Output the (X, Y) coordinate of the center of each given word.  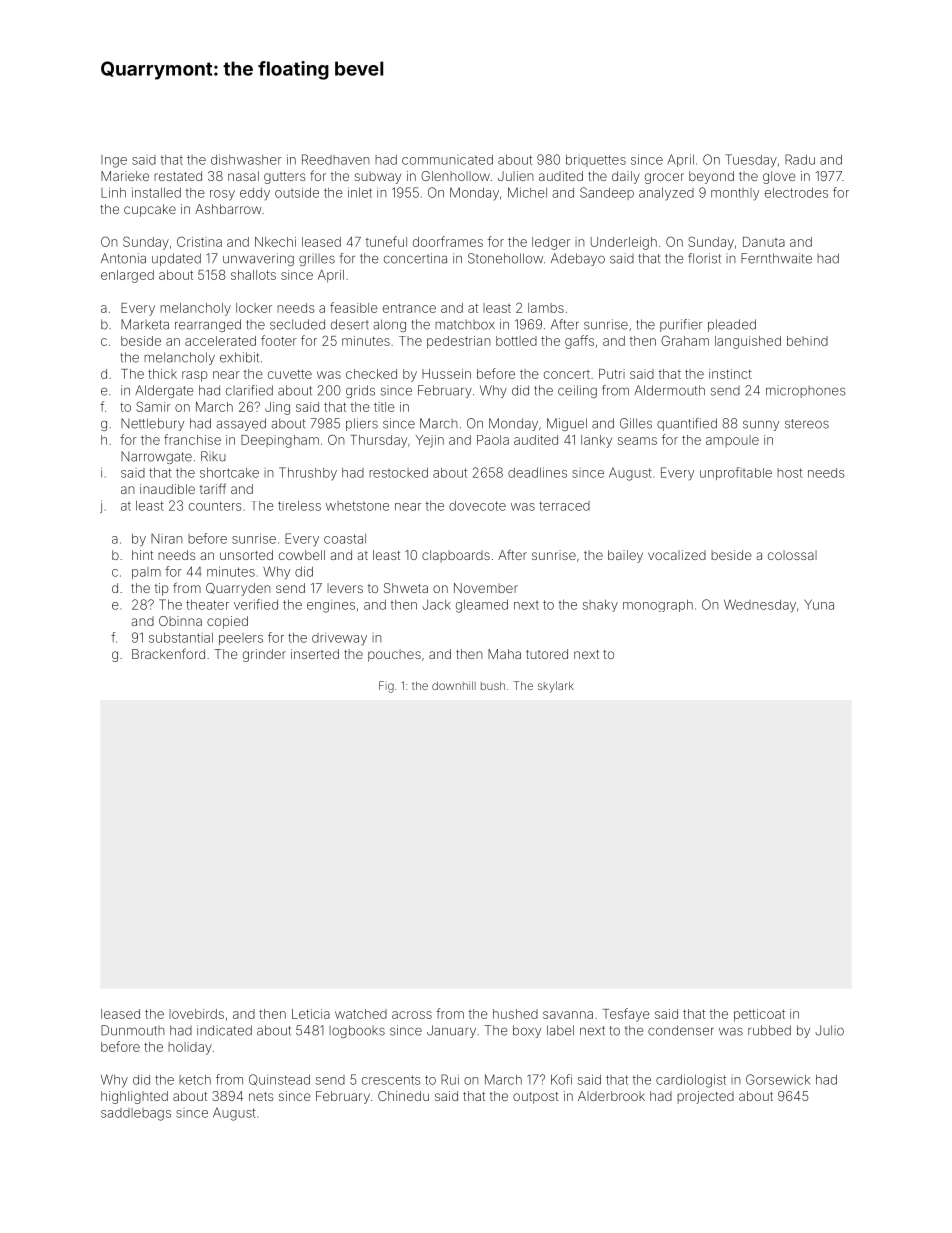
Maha (504, 654)
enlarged (127, 276)
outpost (536, 1098)
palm (146, 573)
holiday (190, 1048)
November (486, 588)
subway (378, 177)
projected (705, 1097)
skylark (556, 687)
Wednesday (760, 605)
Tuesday (751, 161)
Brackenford (168, 653)
